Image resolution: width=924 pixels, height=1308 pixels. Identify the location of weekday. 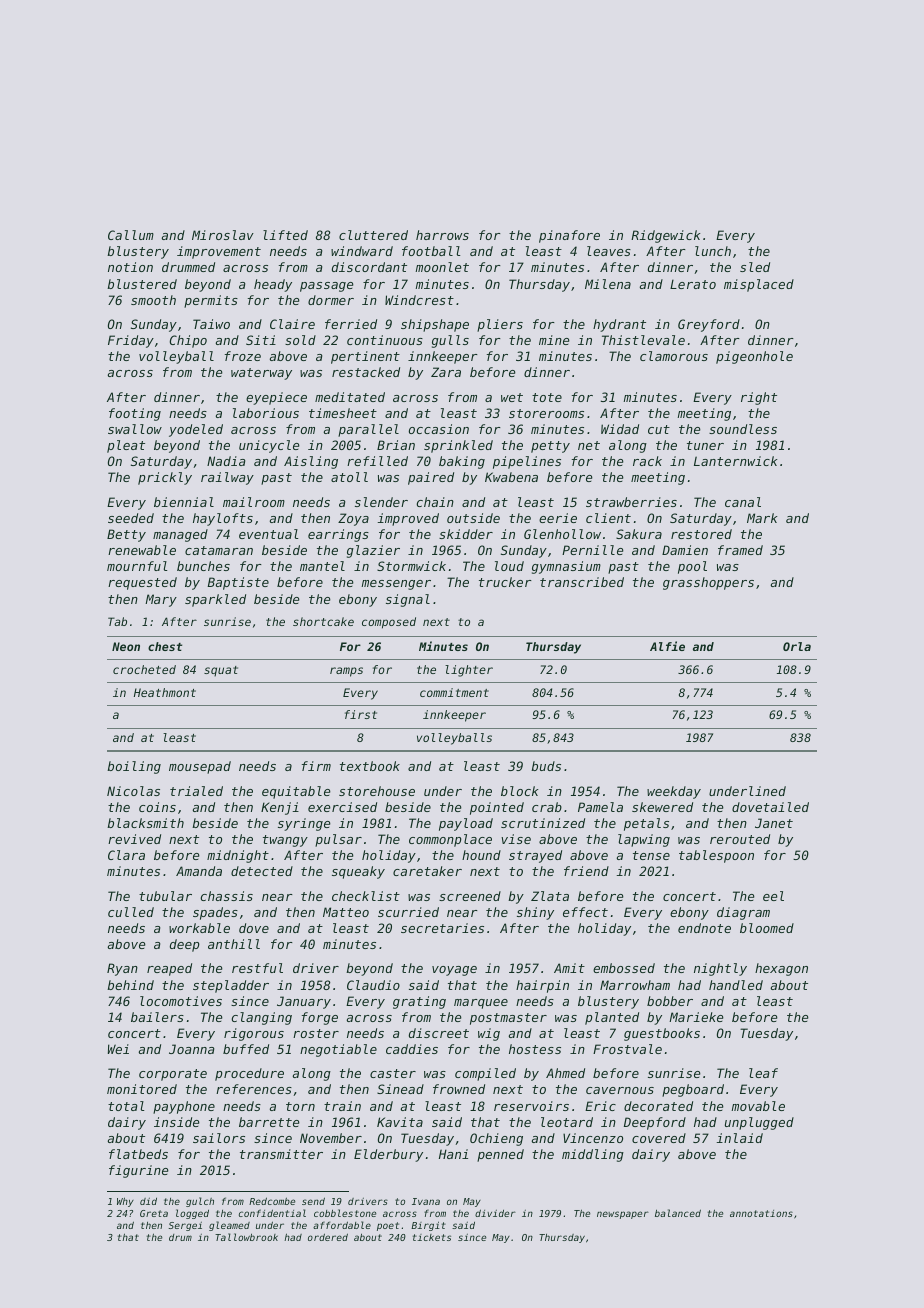
(674, 792).
